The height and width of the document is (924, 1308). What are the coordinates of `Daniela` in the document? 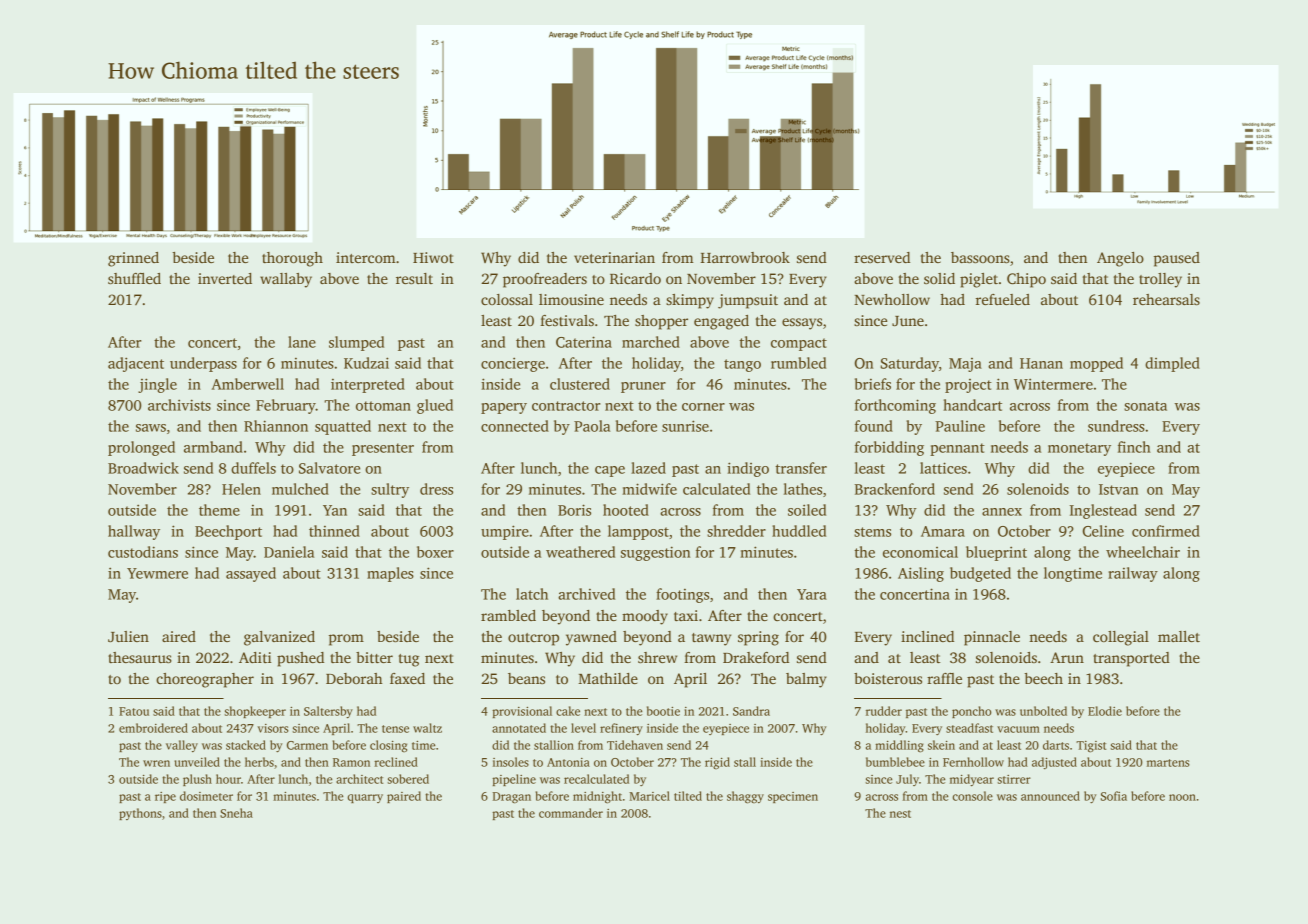 It's located at (289, 552).
